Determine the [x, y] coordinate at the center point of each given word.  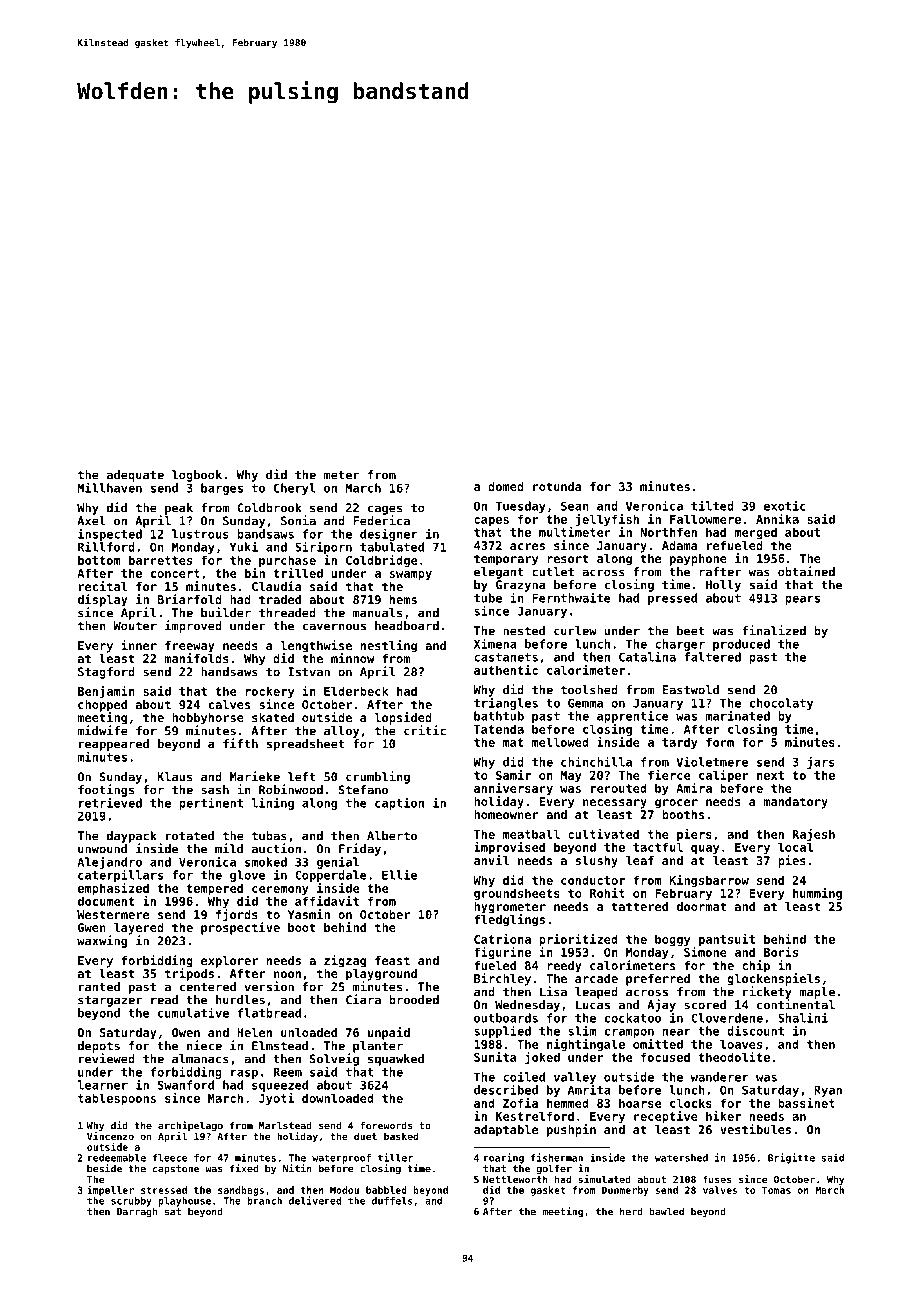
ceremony [280, 890]
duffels [392, 1201]
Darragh [137, 1213]
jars [821, 762]
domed [506, 486]
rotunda [557, 486]
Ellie [399, 874]
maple [817, 993]
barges [222, 489]
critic [425, 730]
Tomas [776, 1190]
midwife [102, 730]
